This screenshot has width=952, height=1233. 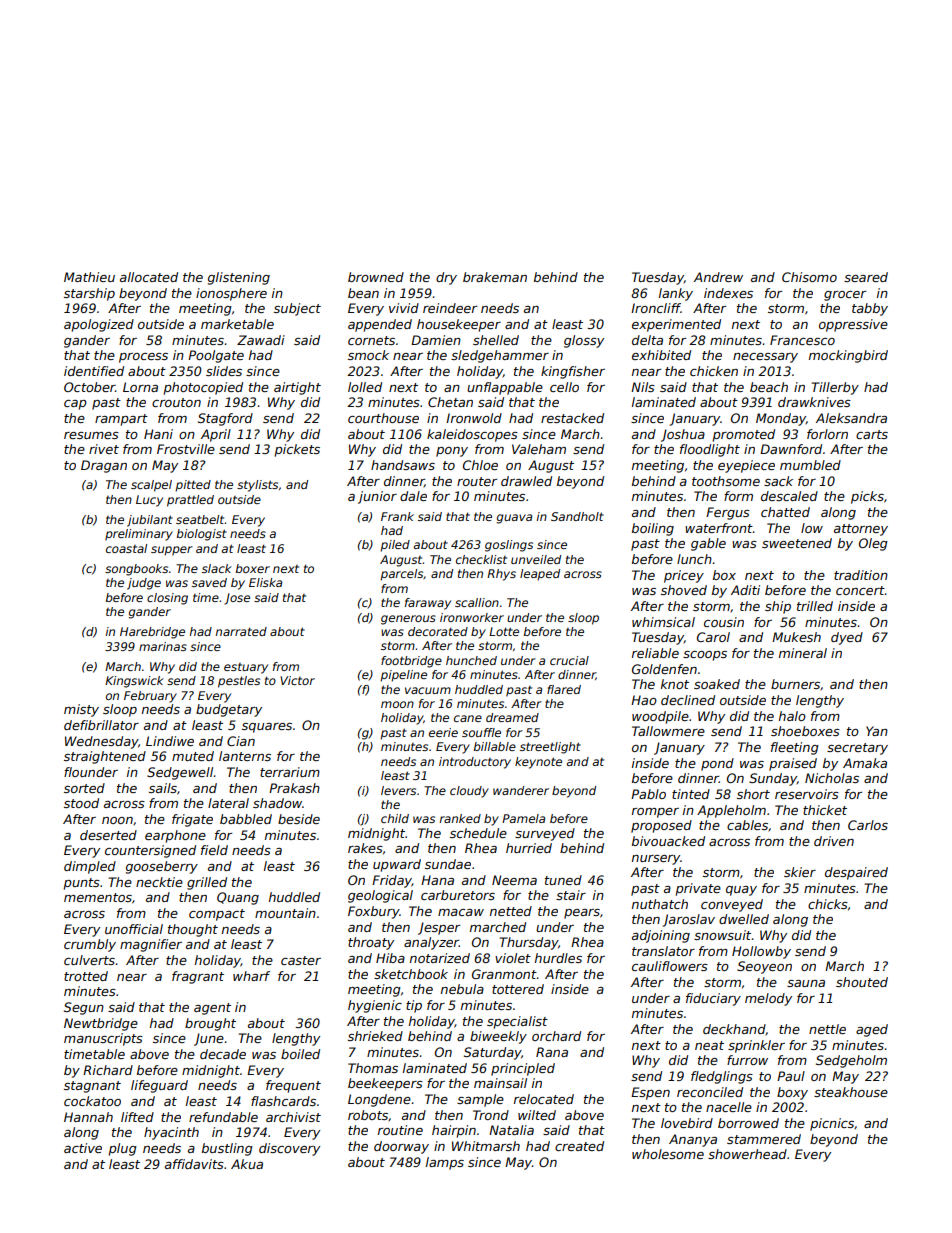 I want to click on concert, so click(x=860, y=590).
